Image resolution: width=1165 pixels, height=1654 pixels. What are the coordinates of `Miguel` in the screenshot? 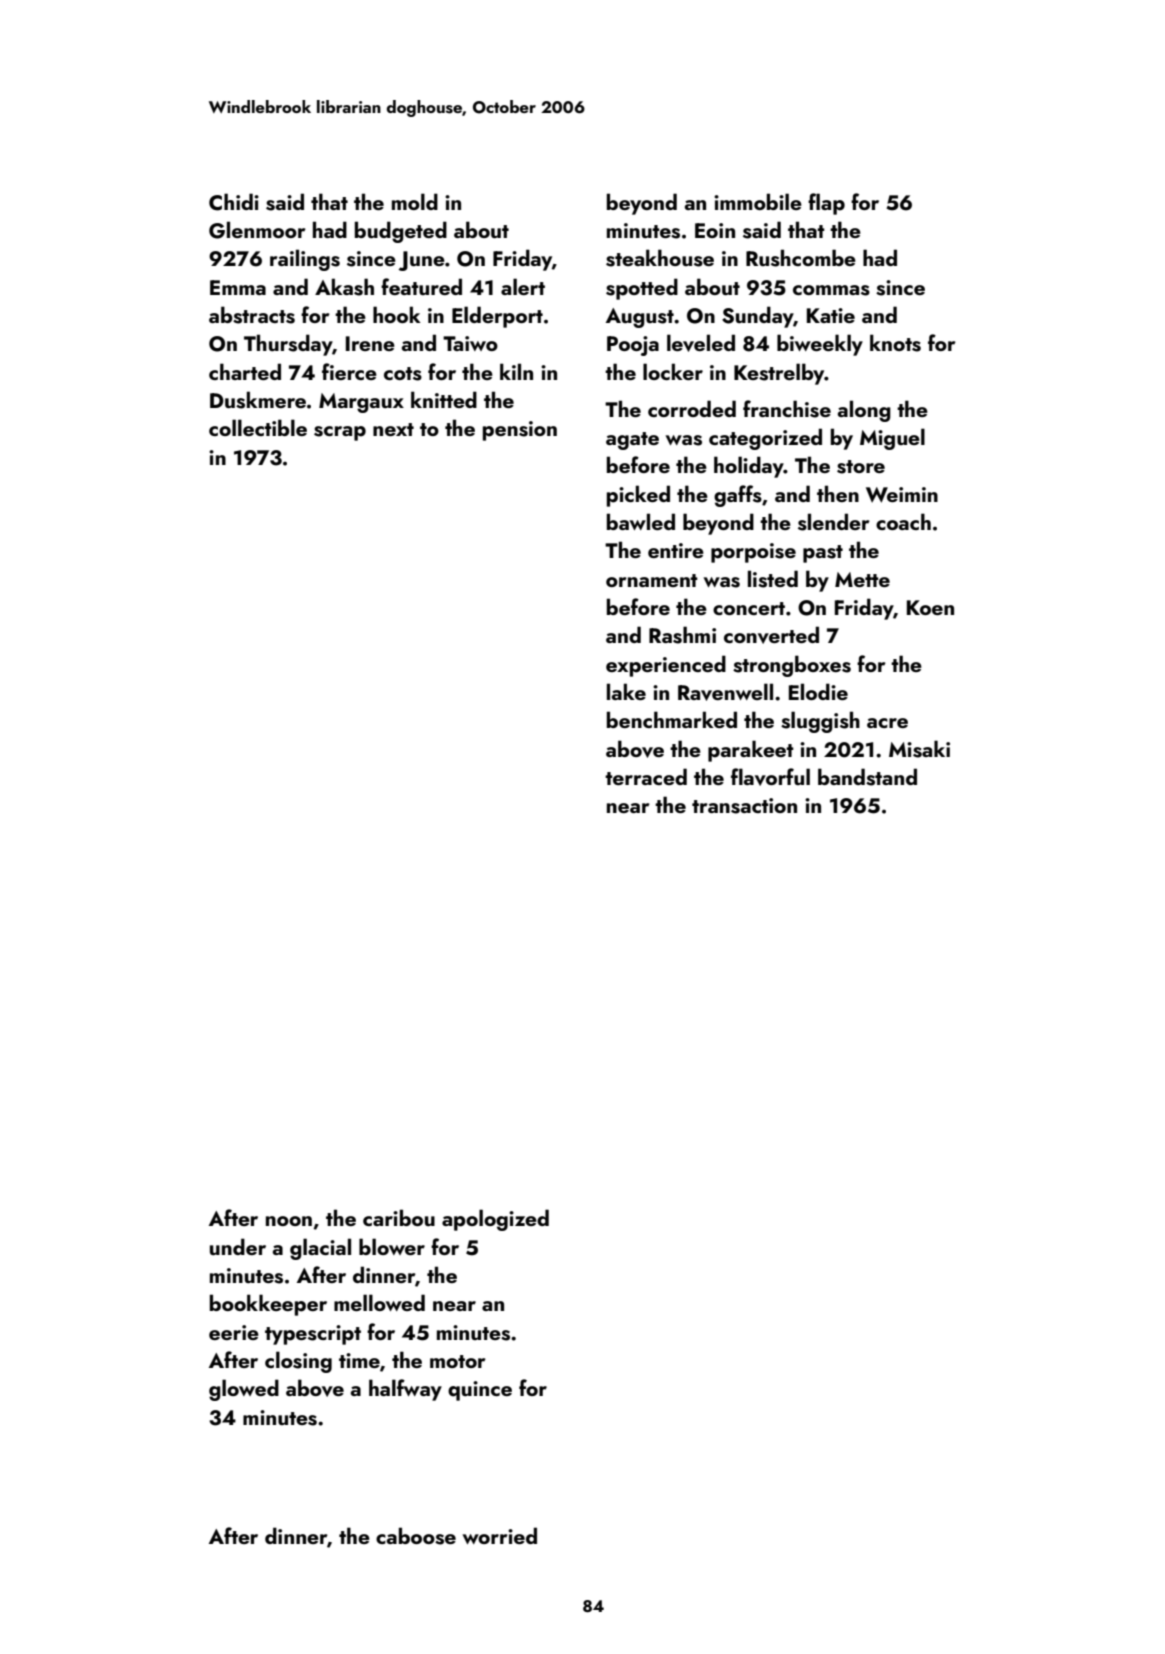 It's located at (892, 439).
